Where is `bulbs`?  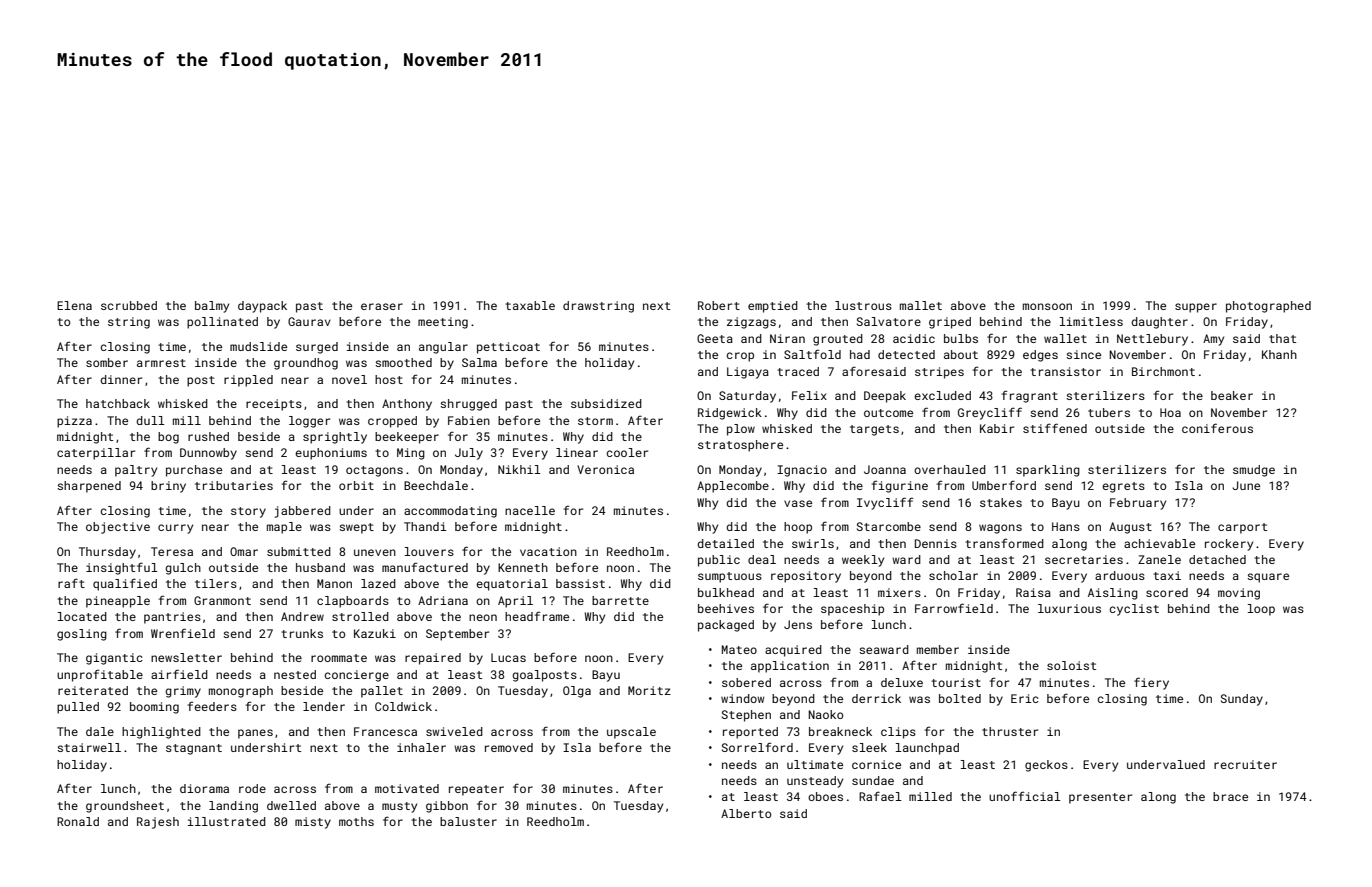
bulbs is located at coordinates (961, 338).
